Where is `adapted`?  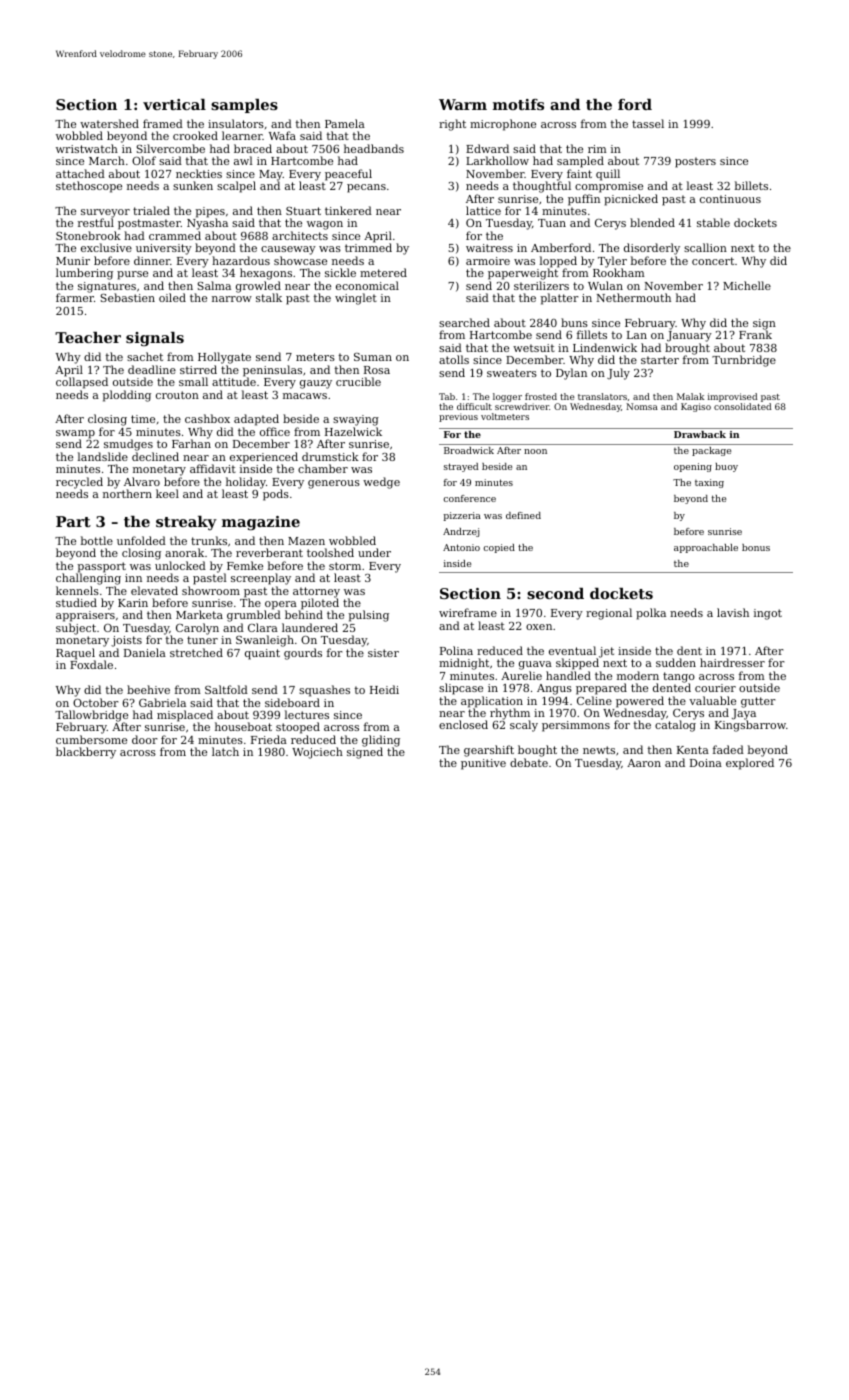
adapted is located at coordinates (256, 420).
